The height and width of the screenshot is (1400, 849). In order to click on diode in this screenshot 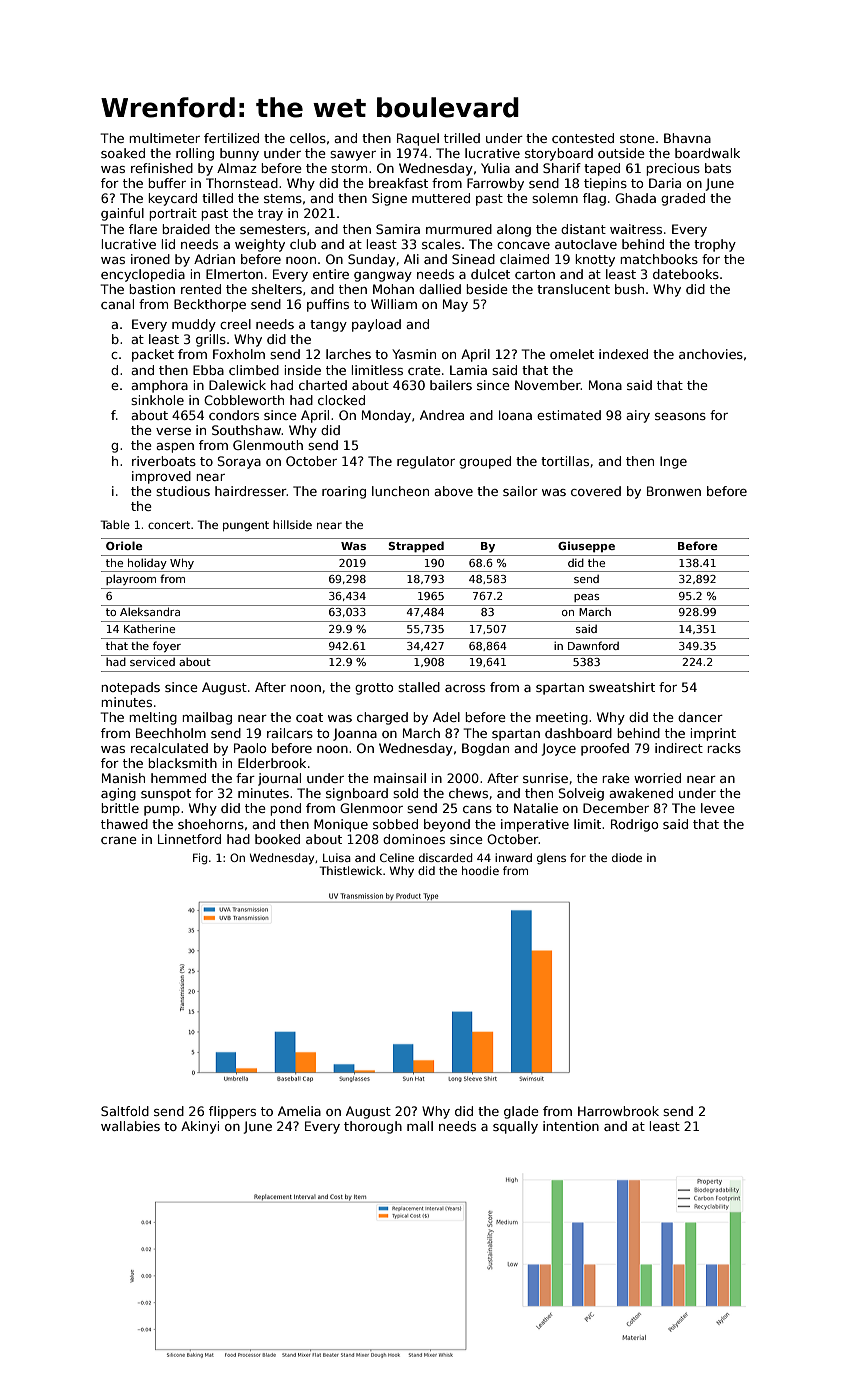, I will do `click(627, 857)`.
